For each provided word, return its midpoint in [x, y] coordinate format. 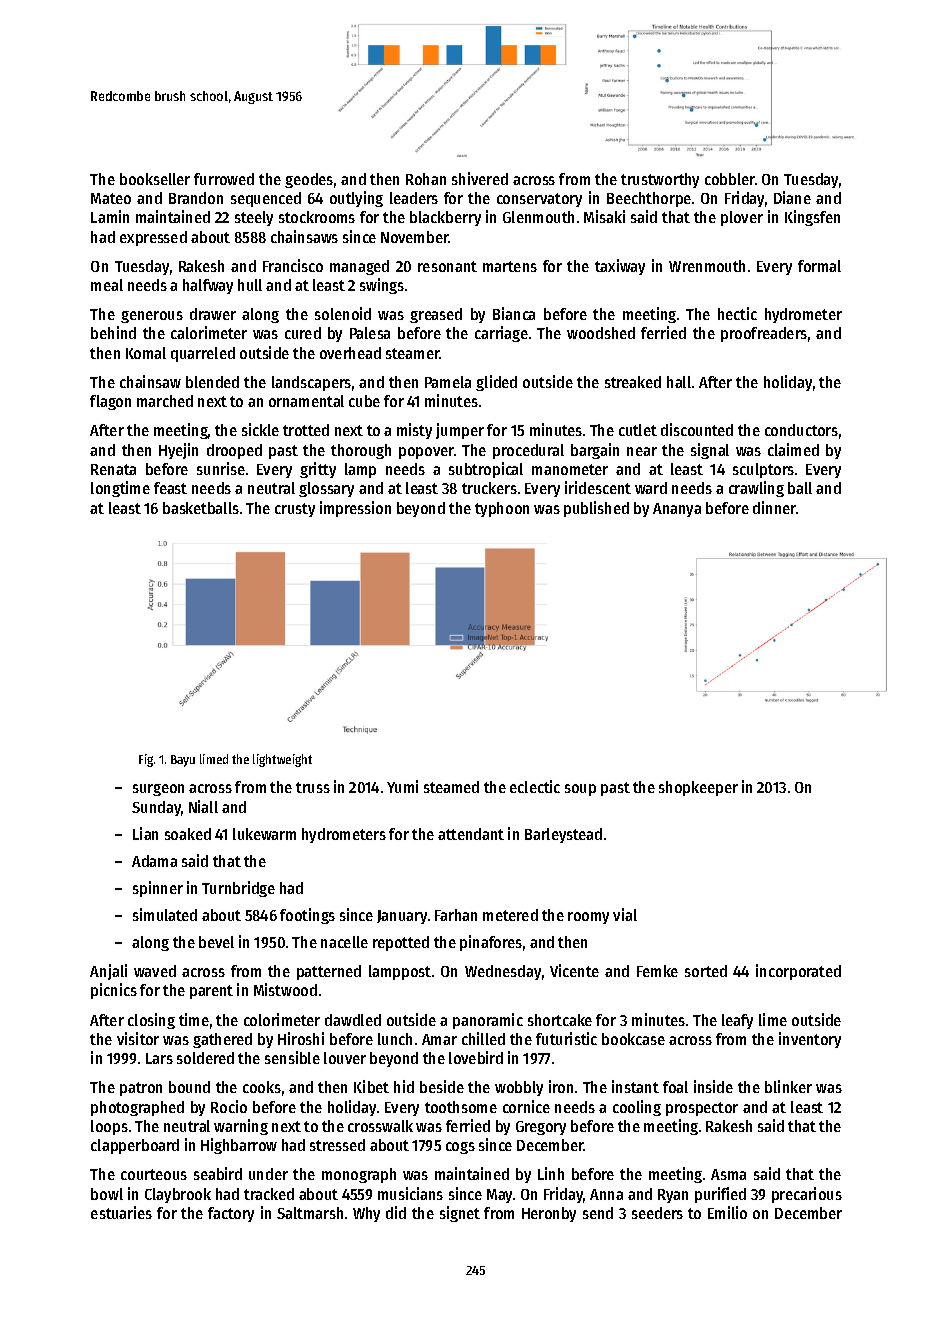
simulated [165, 914]
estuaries [121, 1212]
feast [170, 488]
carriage [501, 334]
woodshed [601, 333]
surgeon [158, 790]
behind [113, 332]
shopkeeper [698, 788]
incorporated [798, 972]
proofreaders [764, 334]
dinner [774, 507]
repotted [401, 943]
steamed [451, 787]
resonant [447, 266]
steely [254, 218]
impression [355, 509]
